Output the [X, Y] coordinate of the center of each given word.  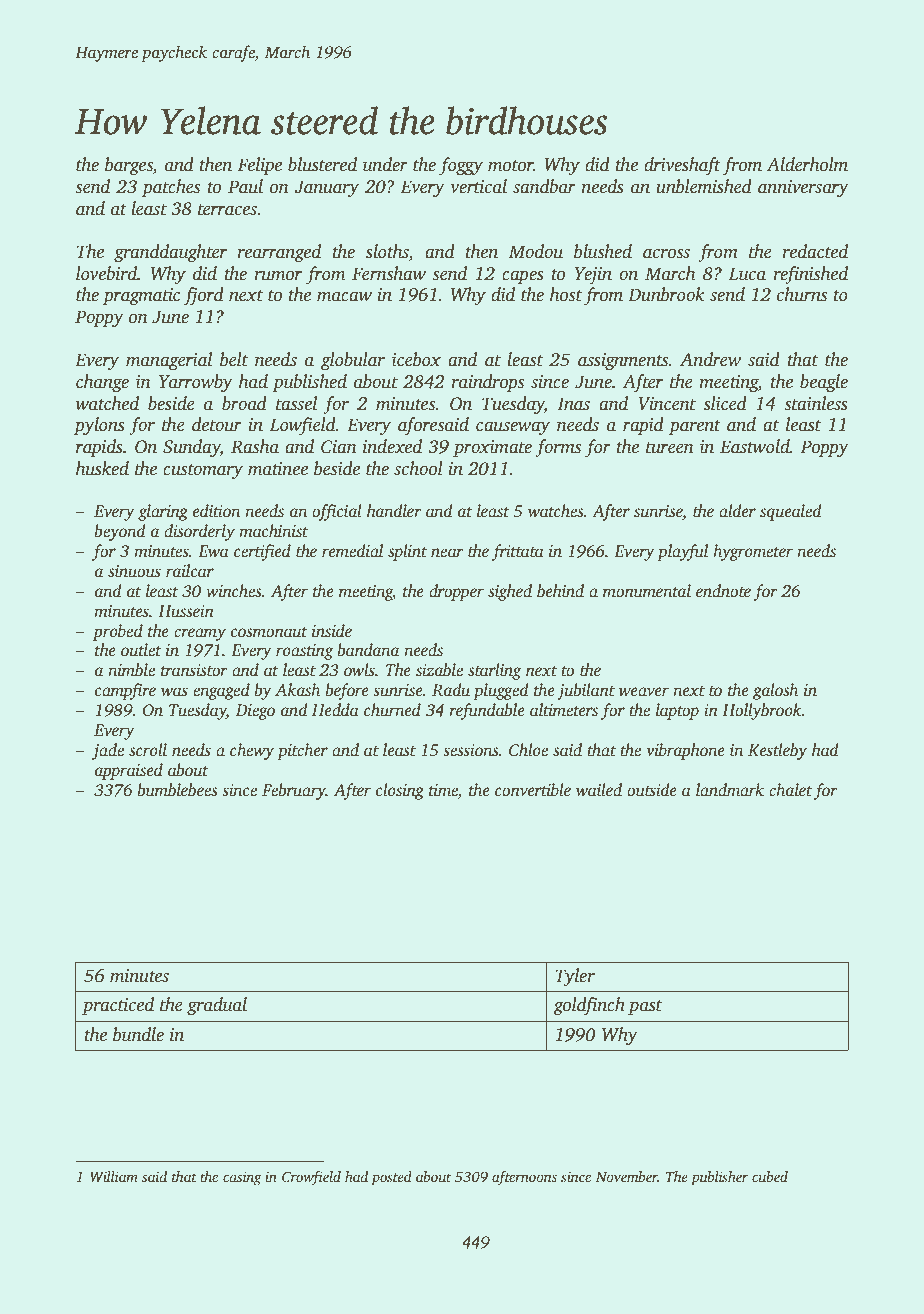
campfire [125, 691]
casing [242, 1178]
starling [494, 671]
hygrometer [753, 552]
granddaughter [170, 253]
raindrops [487, 383]
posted [391, 1178]
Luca [747, 274]
